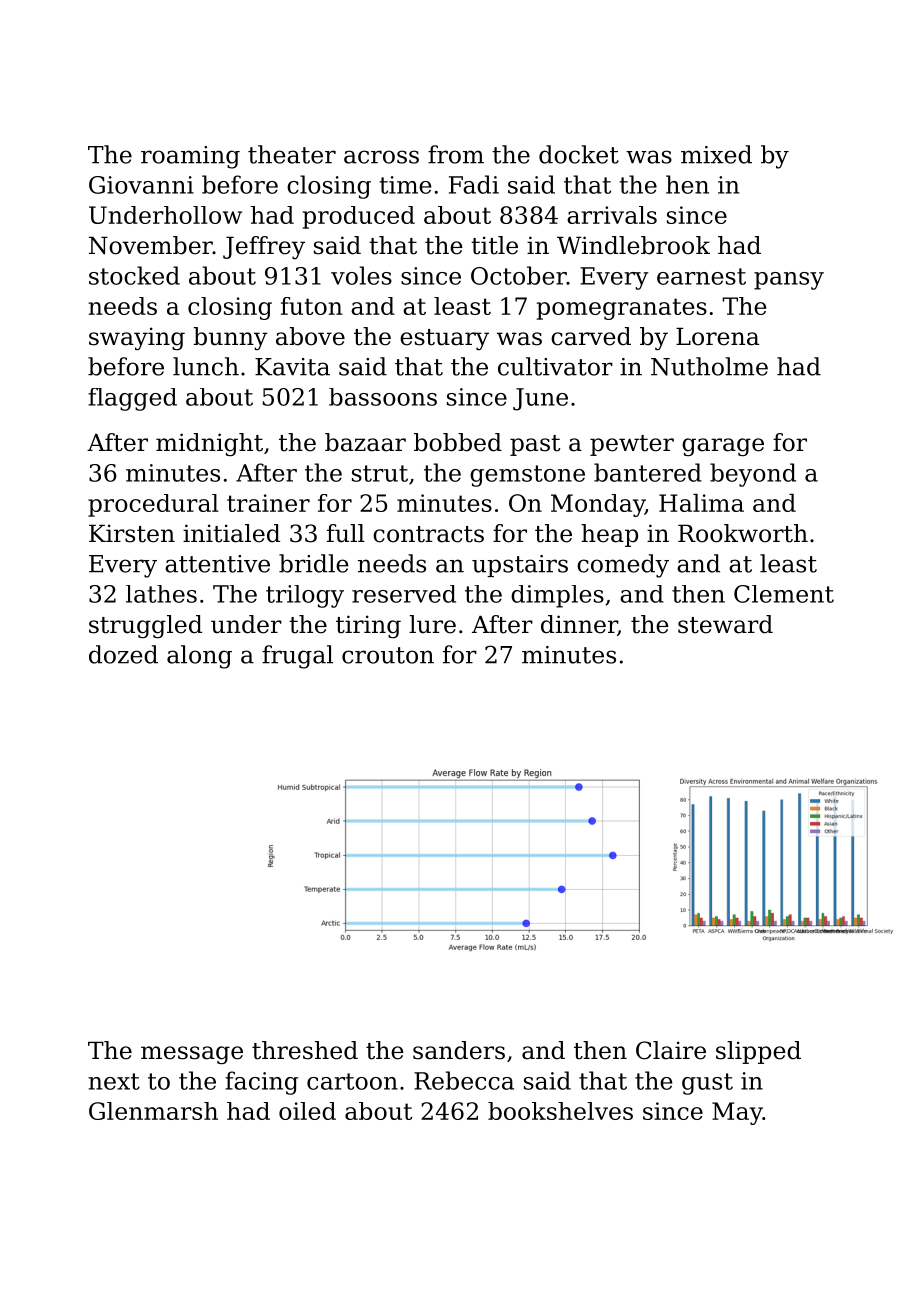 The height and width of the image is (1311, 924). What do you see at coordinates (405, 185) in the image?
I see `time` at bounding box center [405, 185].
